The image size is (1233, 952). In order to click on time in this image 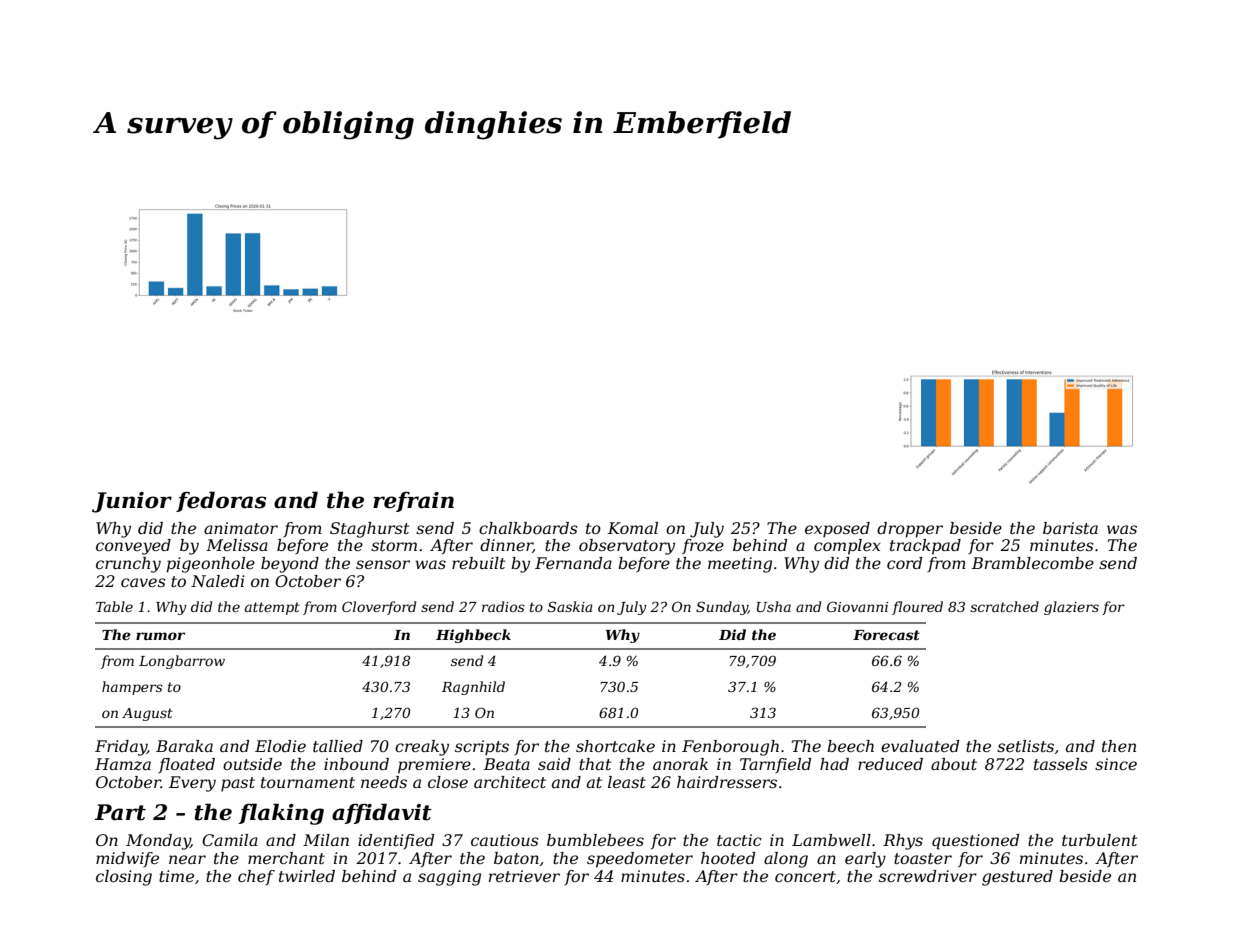, I will do `click(176, 876)`.
